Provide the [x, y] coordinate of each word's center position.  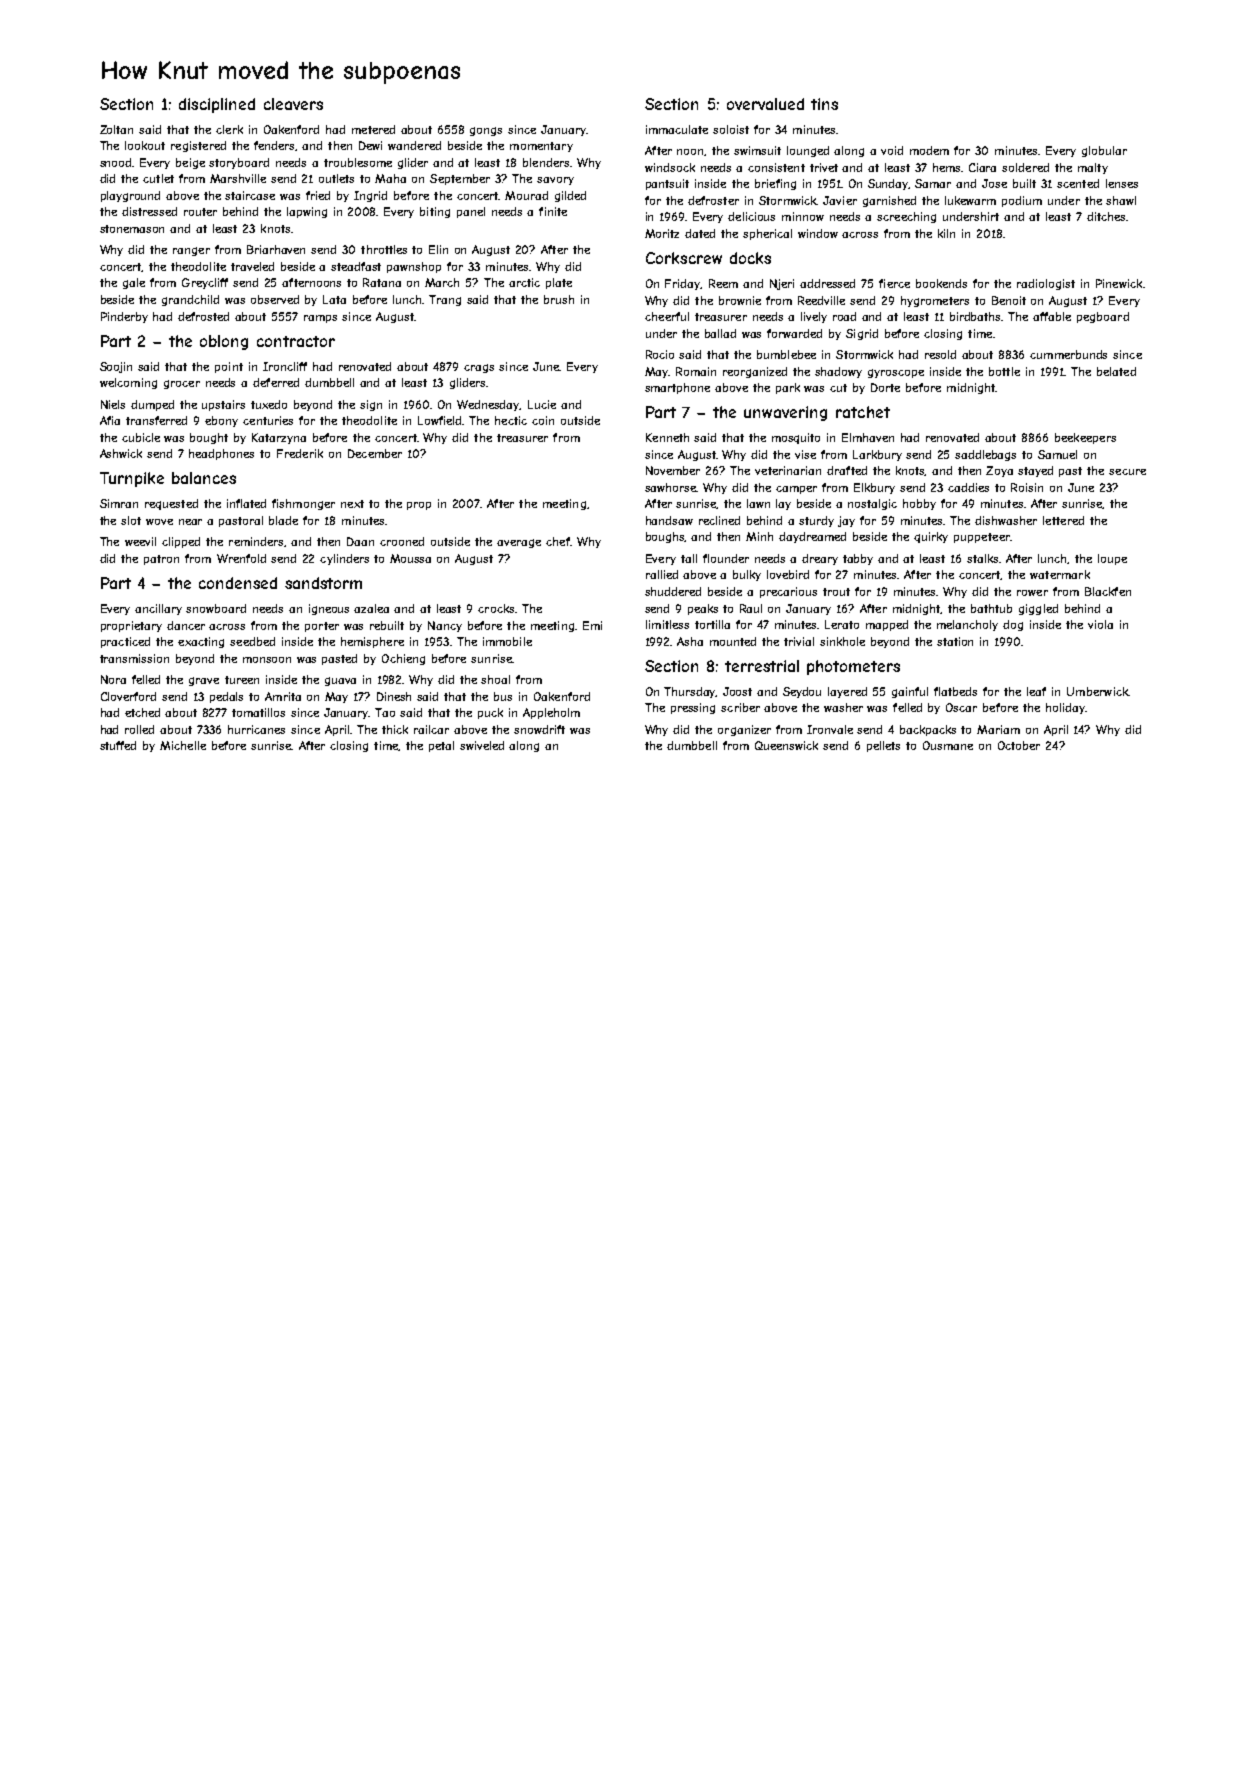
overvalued [765, 104]
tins [824, 104]
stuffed [118, 745]
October [1019, 745]
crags [479, 368]
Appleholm [551, 713]
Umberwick [1097, 691]
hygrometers [935, 301]
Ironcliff [285, 366]
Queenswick [786, 745]
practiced [125, 642]
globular [1104, 151]
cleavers [293, 104]
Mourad [526, 195]
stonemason [132, 229]
